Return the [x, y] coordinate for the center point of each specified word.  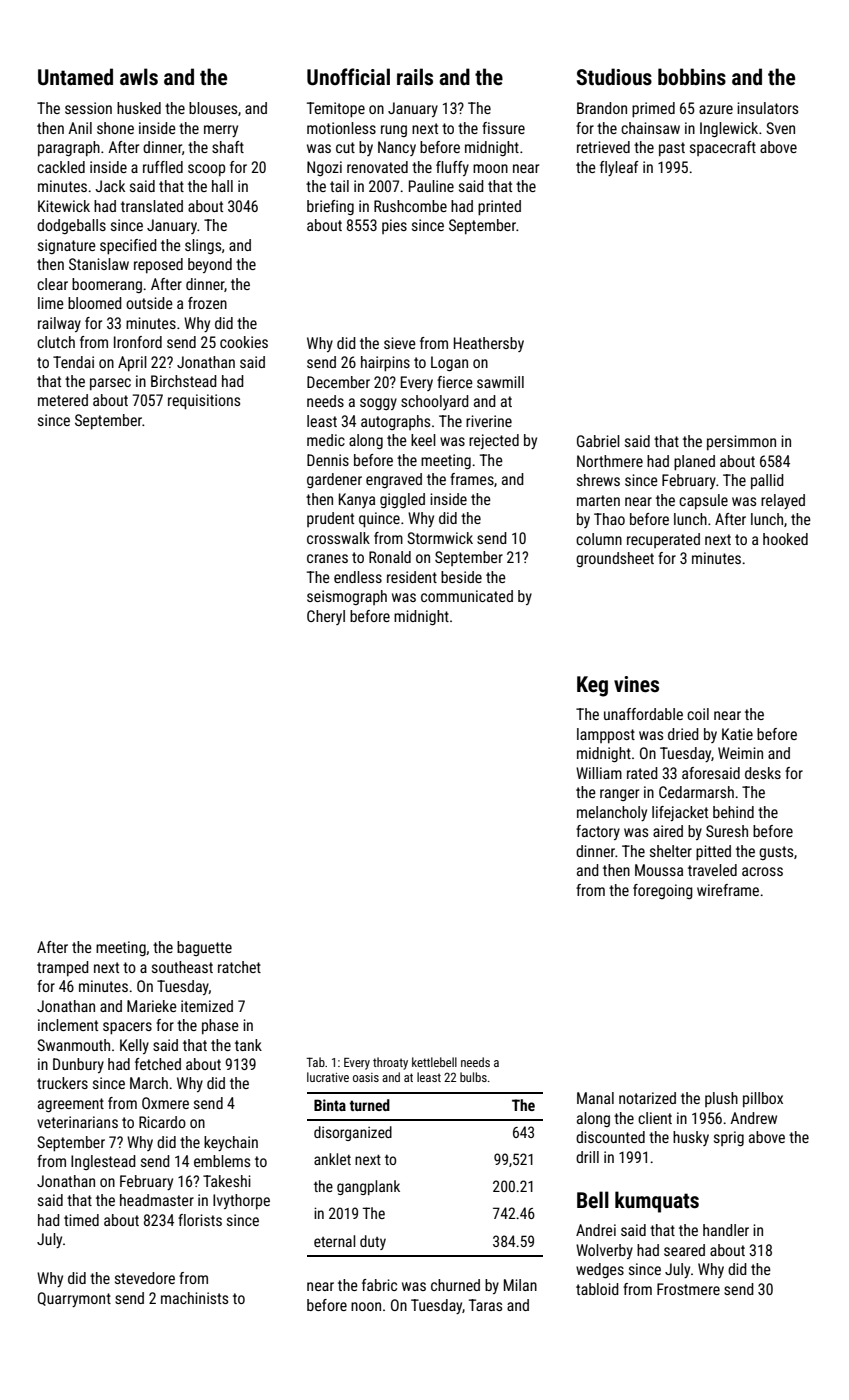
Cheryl [326, 617]
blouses [213, 108]
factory [598, 832]
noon [366, 1306]
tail [339, 186]
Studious [614, 77]
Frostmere [688, 1289]
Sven [780, 128]
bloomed [95, 303]
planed [694, 463]
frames [472, 479]
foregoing [663, 891]
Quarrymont [74, 1299]
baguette [204, 948]
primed [653, 110]
